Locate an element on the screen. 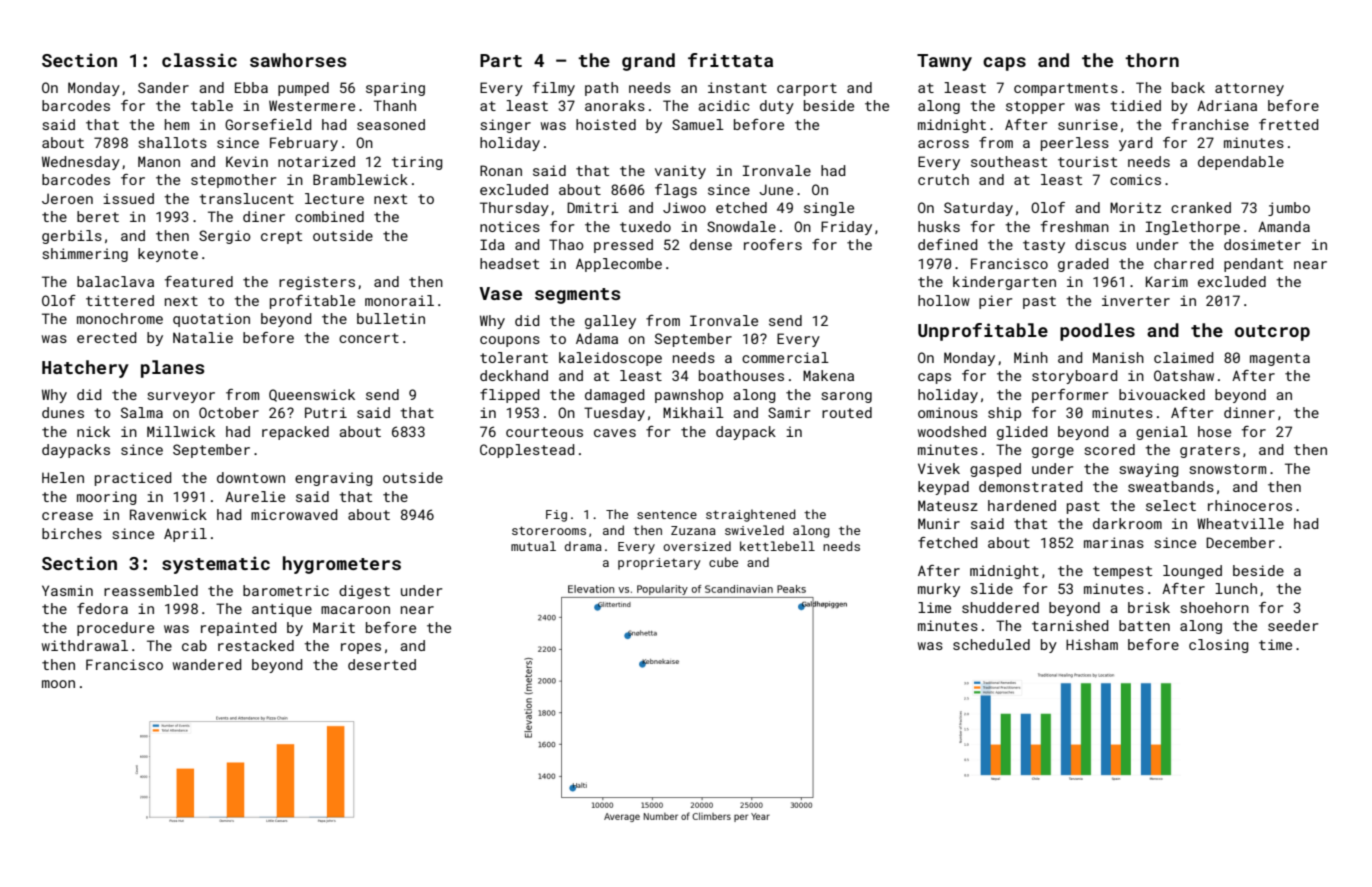 The width and height of the screenshot is (1372, 887). Samuel is located at coordinates (698, 124).
